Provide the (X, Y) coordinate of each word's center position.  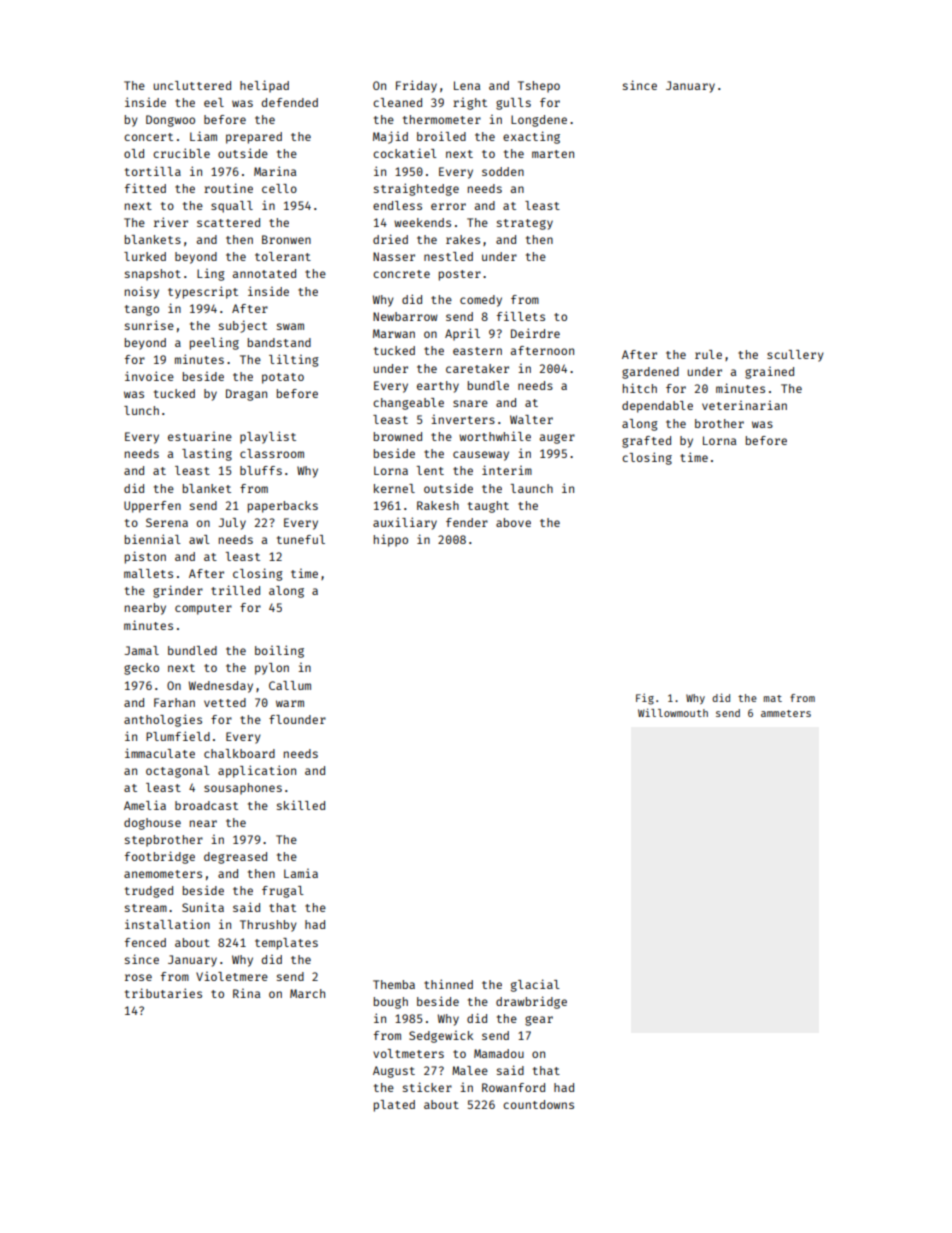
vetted (225, 702)
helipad (264, 86)
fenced (145, 942)
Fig (645, 699)
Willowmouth (673, 712)
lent (430, 470)
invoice (149, 376)
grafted (646, 442)
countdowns (538, 1104)
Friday (416, 86)
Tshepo (539, 87)
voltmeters (408, 1053)
